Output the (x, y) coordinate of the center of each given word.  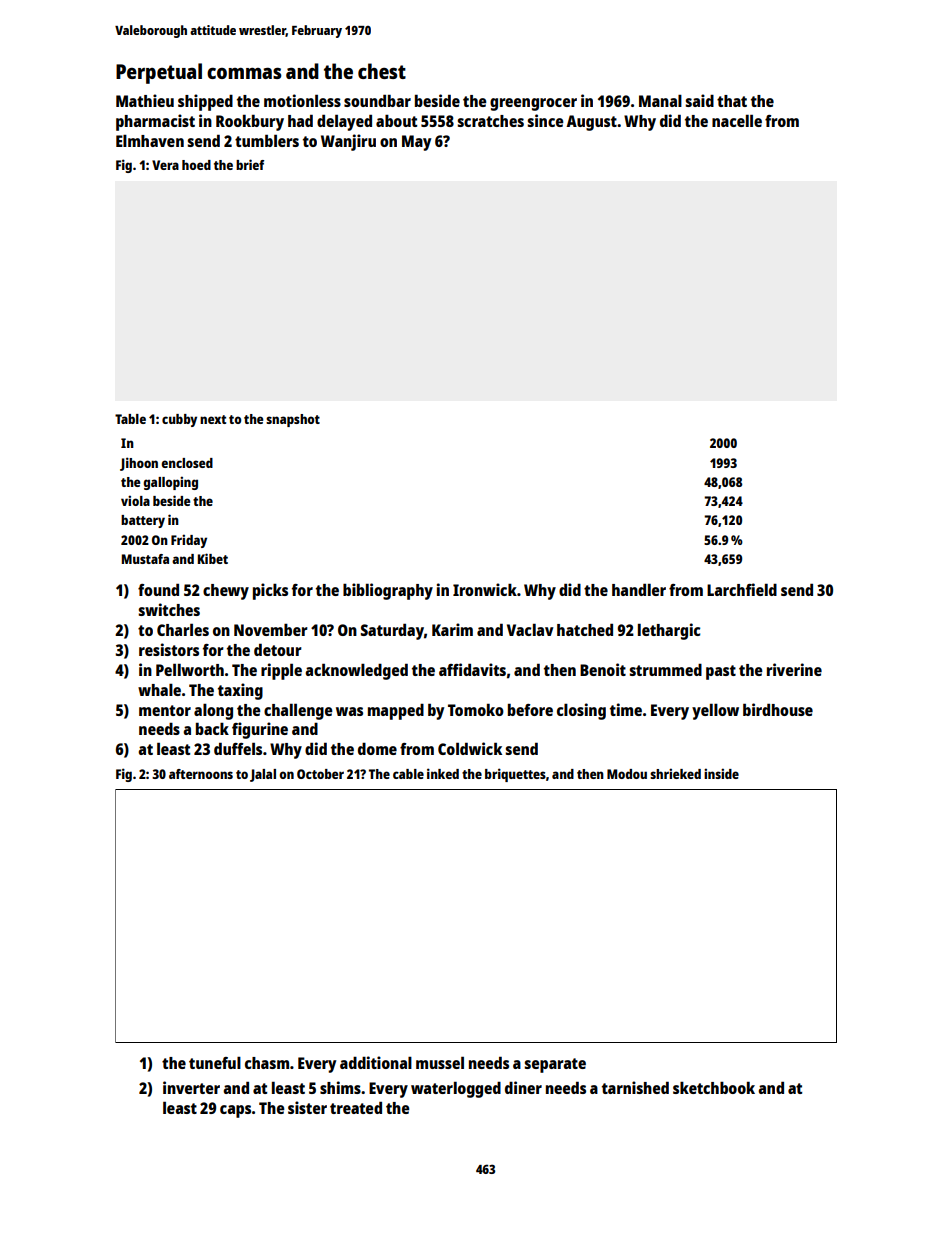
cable (408, 774)
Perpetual (159, 73)
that (732, 101)
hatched (585, 629)
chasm (267, 1063)
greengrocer (533, 104)
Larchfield (742, 589)
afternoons (201, 774)
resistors (169, 649)
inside (721, 773)
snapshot (293, 420)
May (416, 143)
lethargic (669, 631)
